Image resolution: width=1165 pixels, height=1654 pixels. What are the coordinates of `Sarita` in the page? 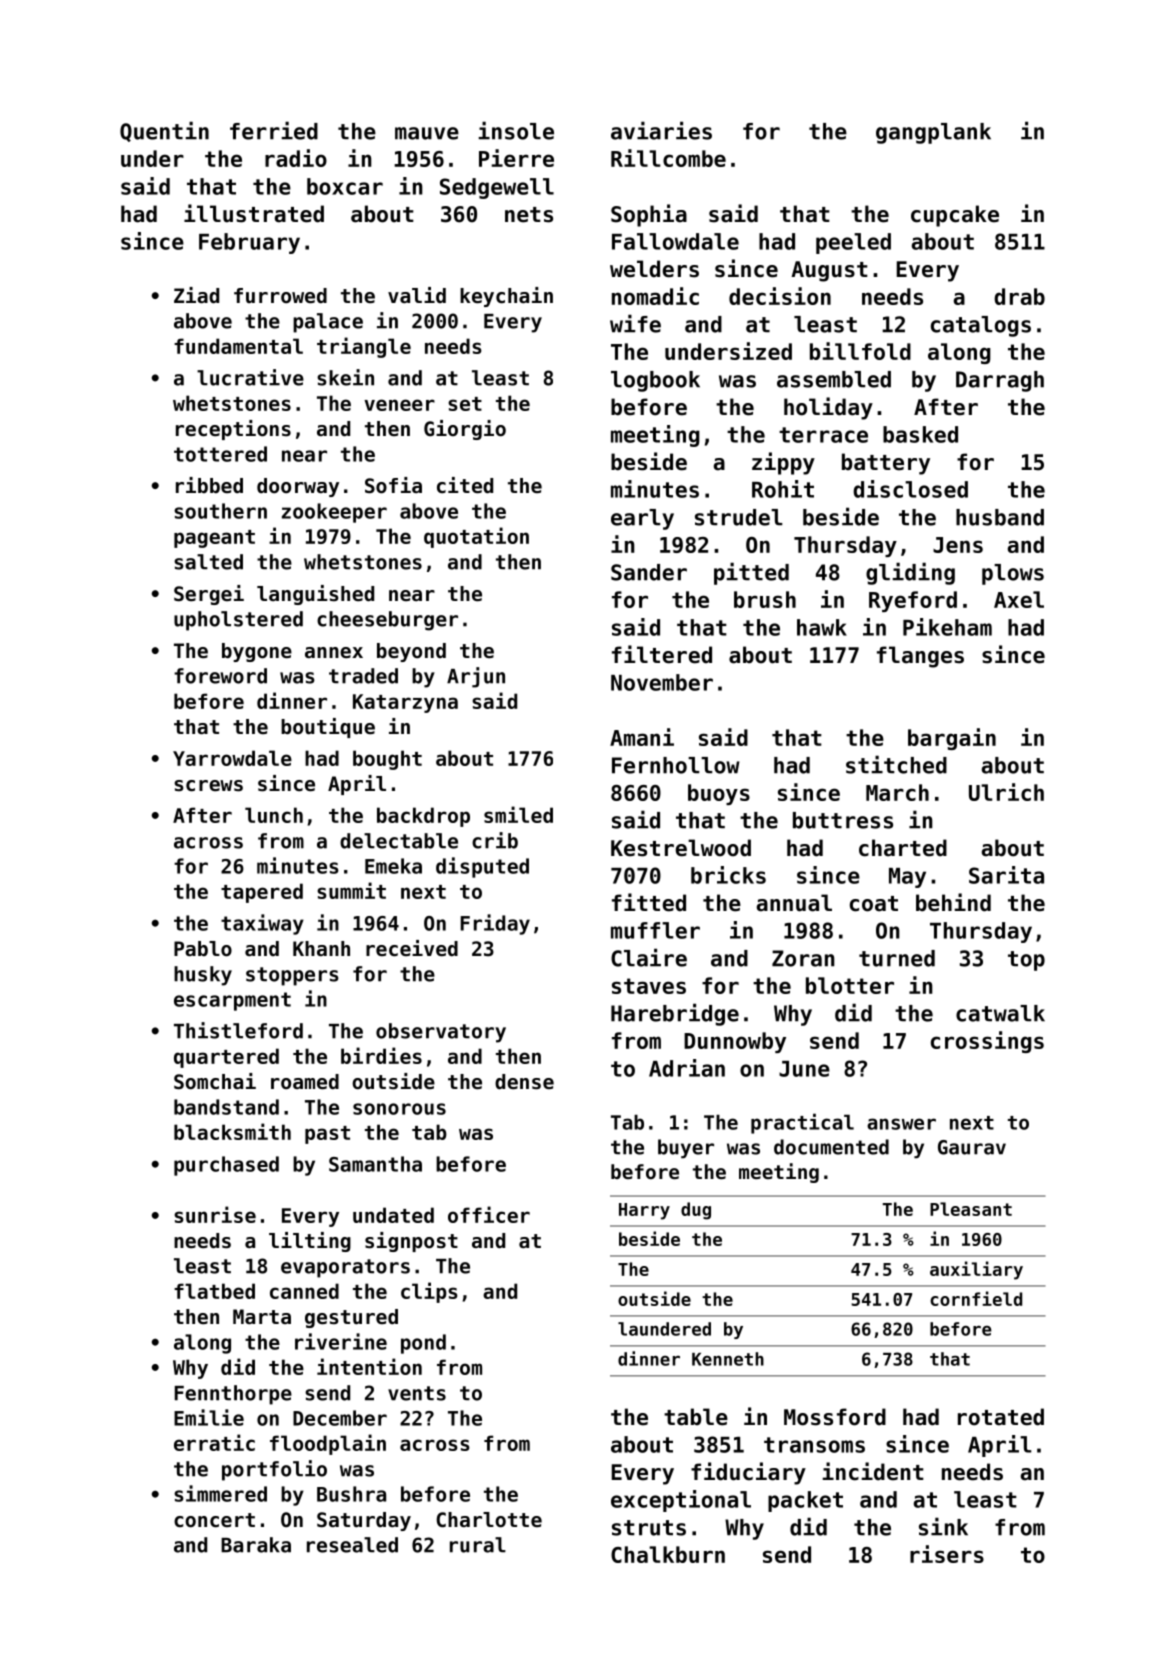 It's located at (1006, 875).
